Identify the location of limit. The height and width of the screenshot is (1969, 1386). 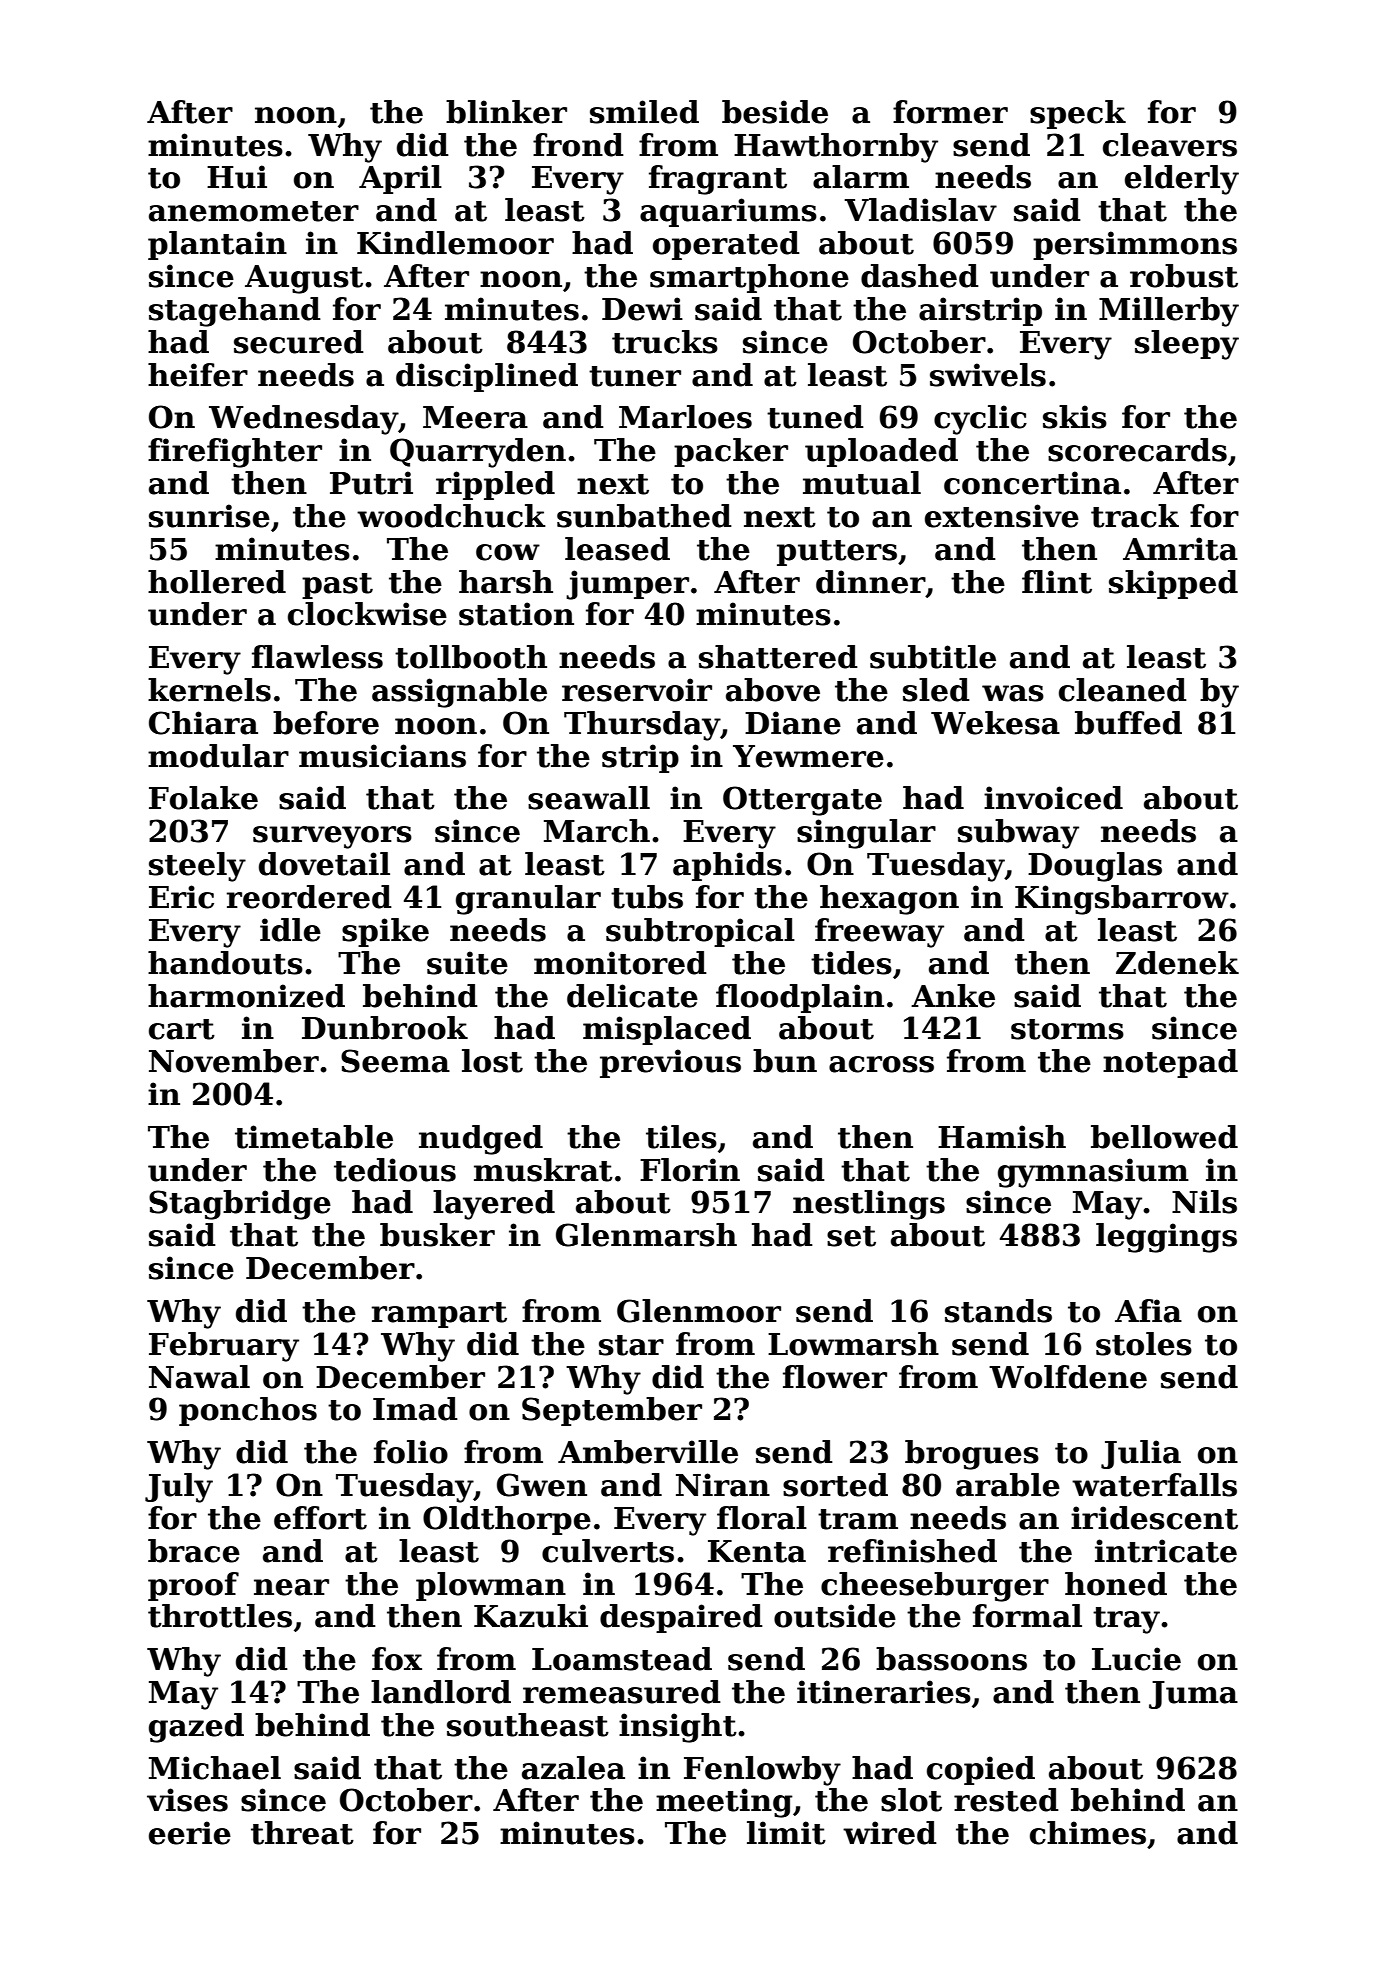
(786, 1833).
